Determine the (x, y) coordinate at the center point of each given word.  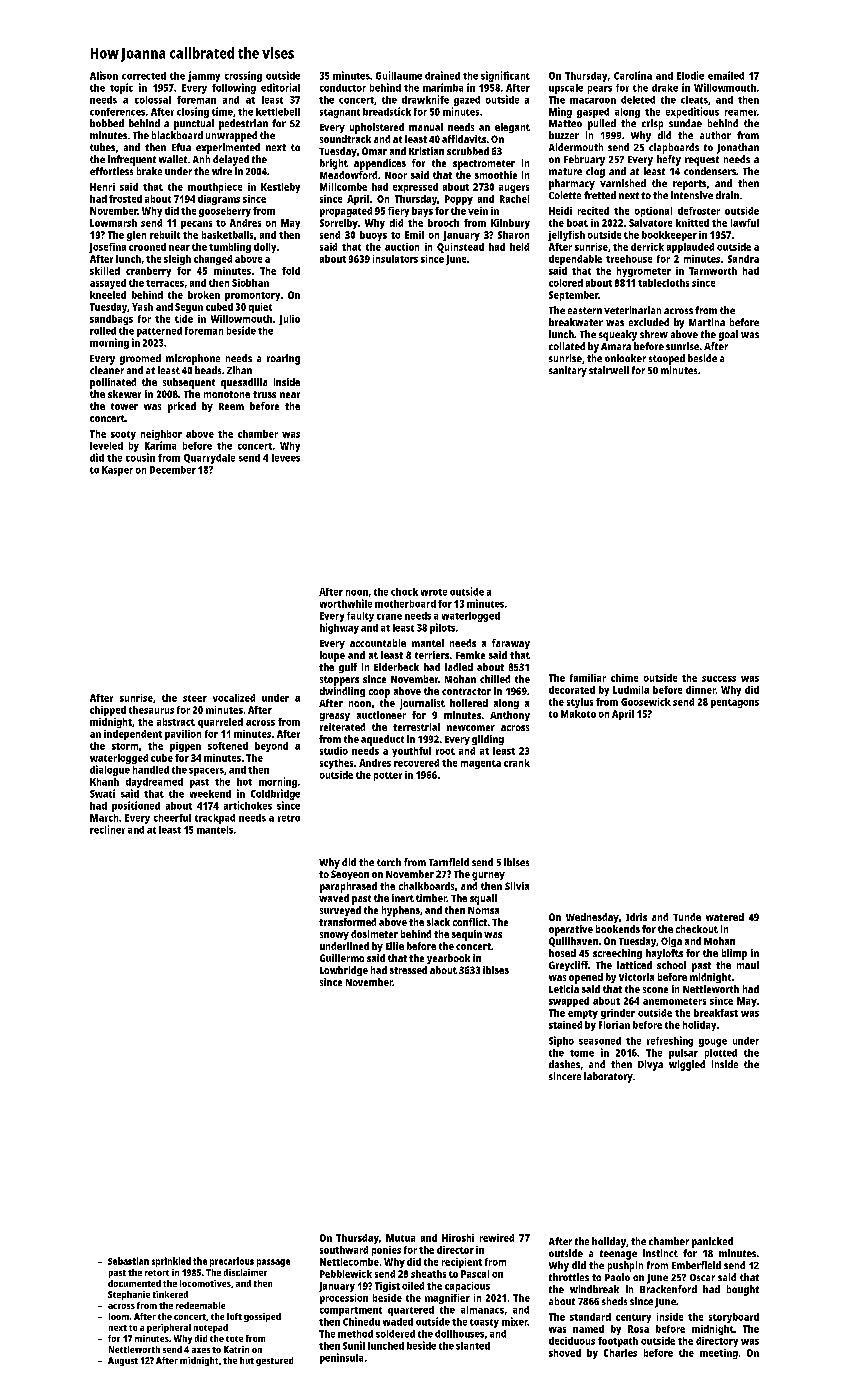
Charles (620, 1353)
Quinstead (460, 248)
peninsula (341, 1358)
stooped (667, 359)
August (123, 1361)
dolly (265, 248)
